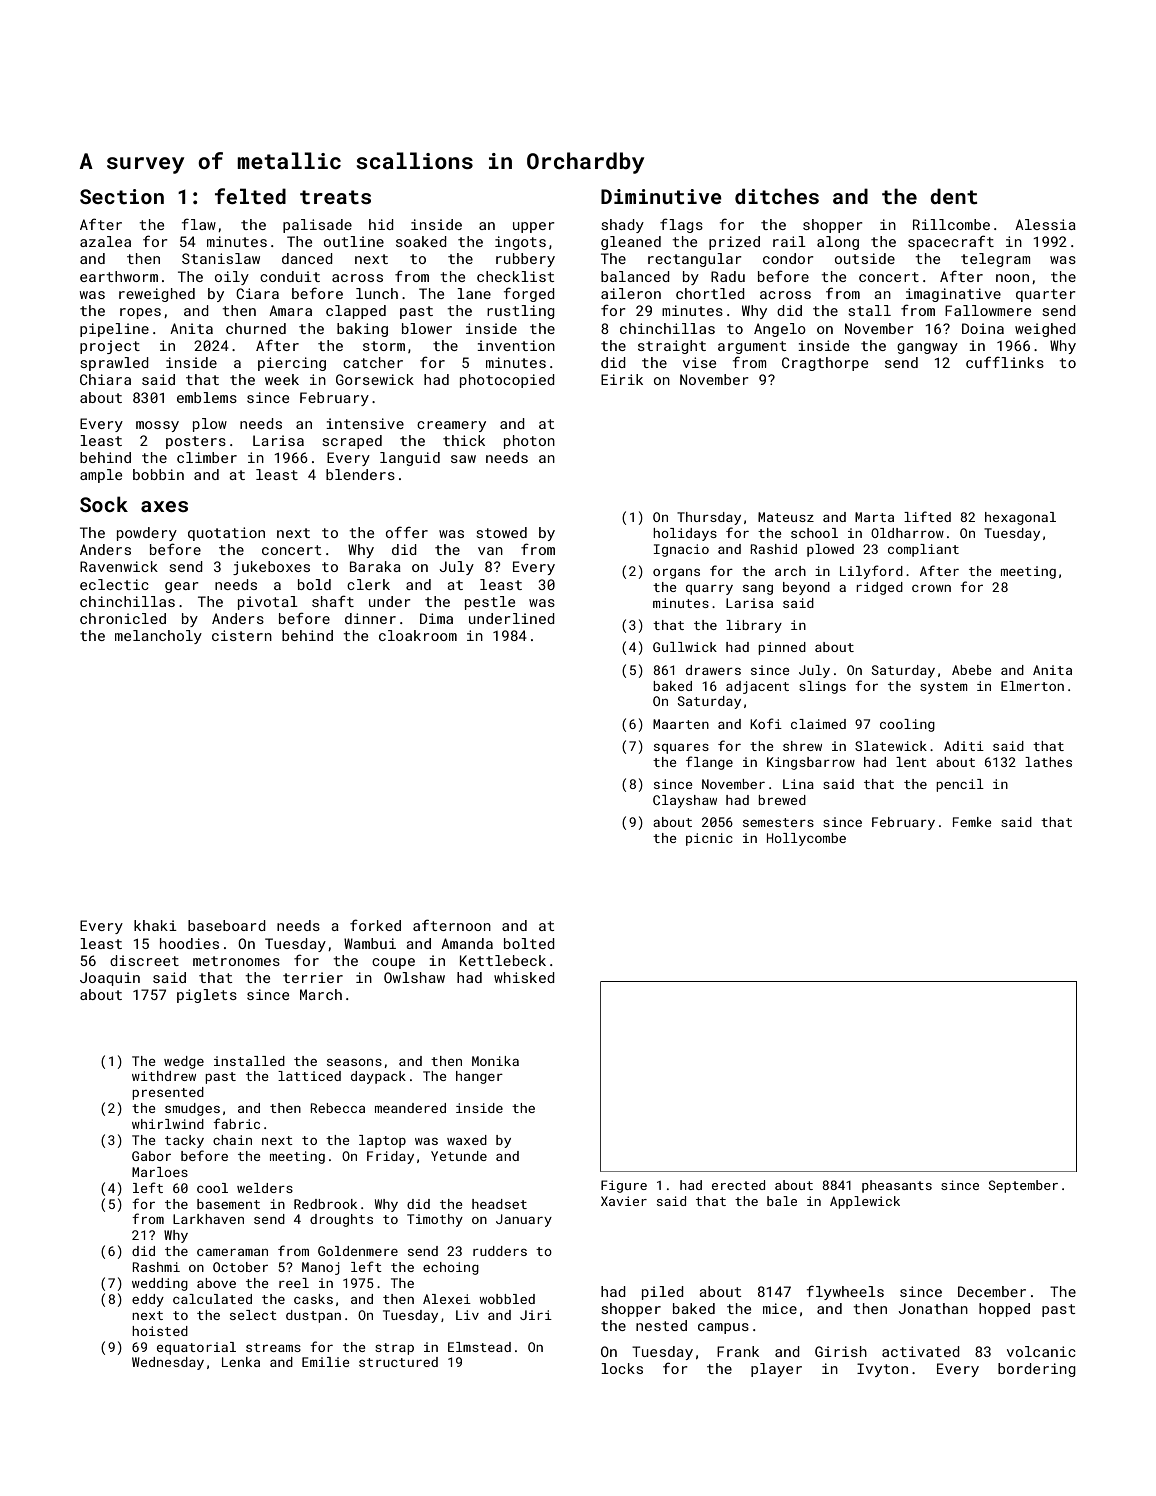 This document has height=1496, width=1156. What do you see at coordinates (713, 670) in the document?
I see `drawers` at bounding box center [713, 670].
